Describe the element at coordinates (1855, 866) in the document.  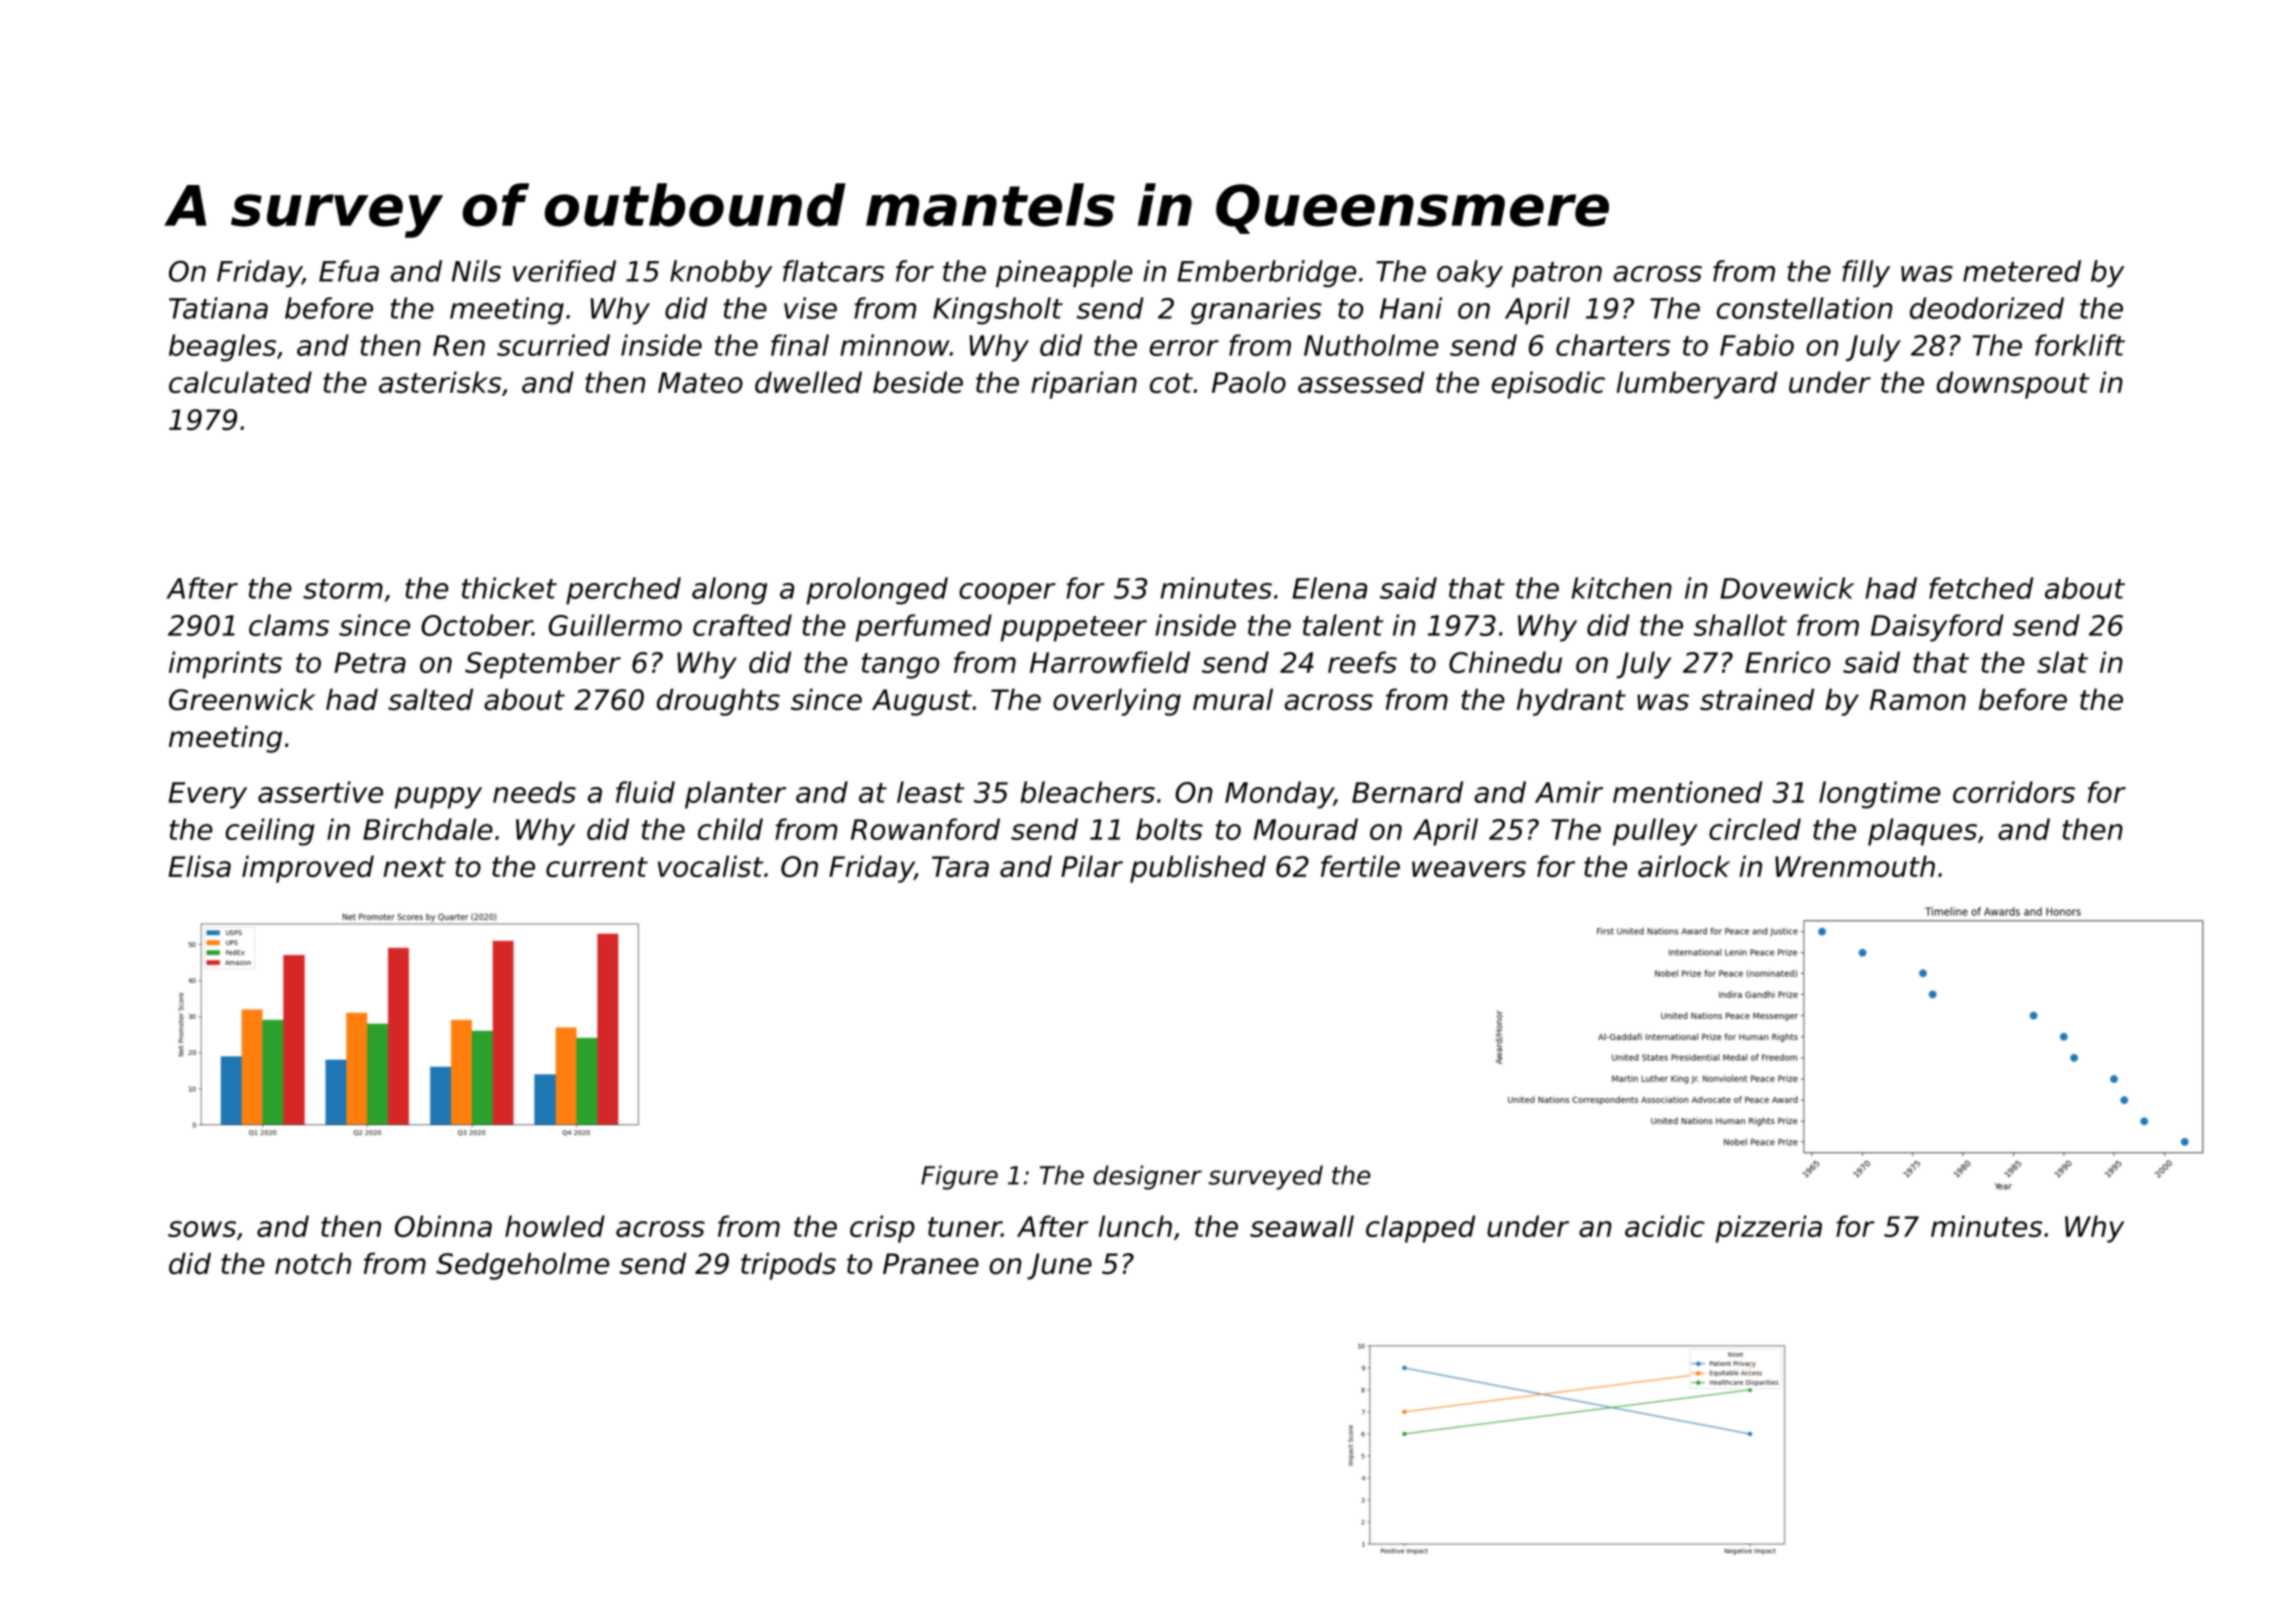
I see `Wrenmouth` at that location.
